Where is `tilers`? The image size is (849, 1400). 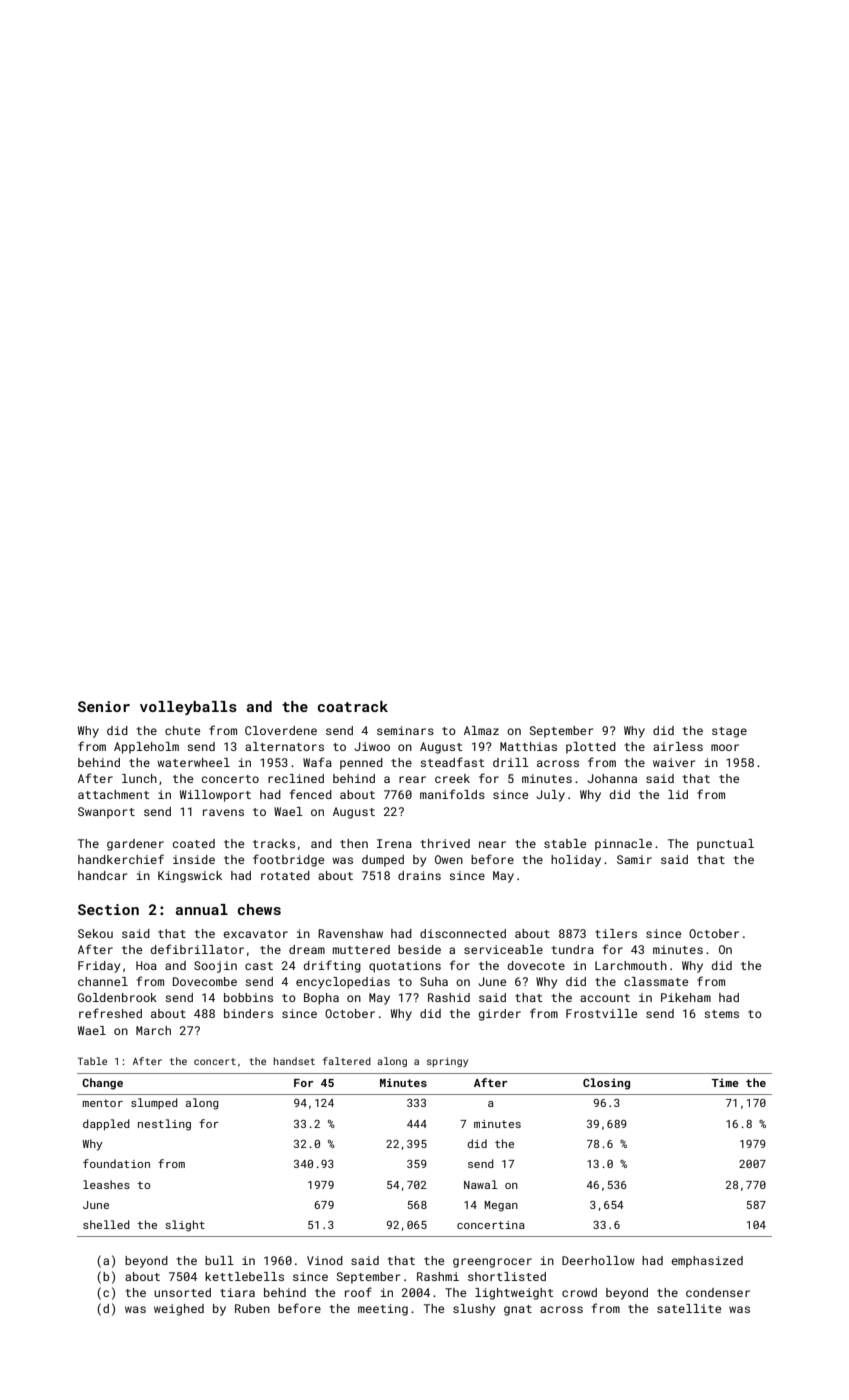 tilers is located at coordinates (616, 933).
